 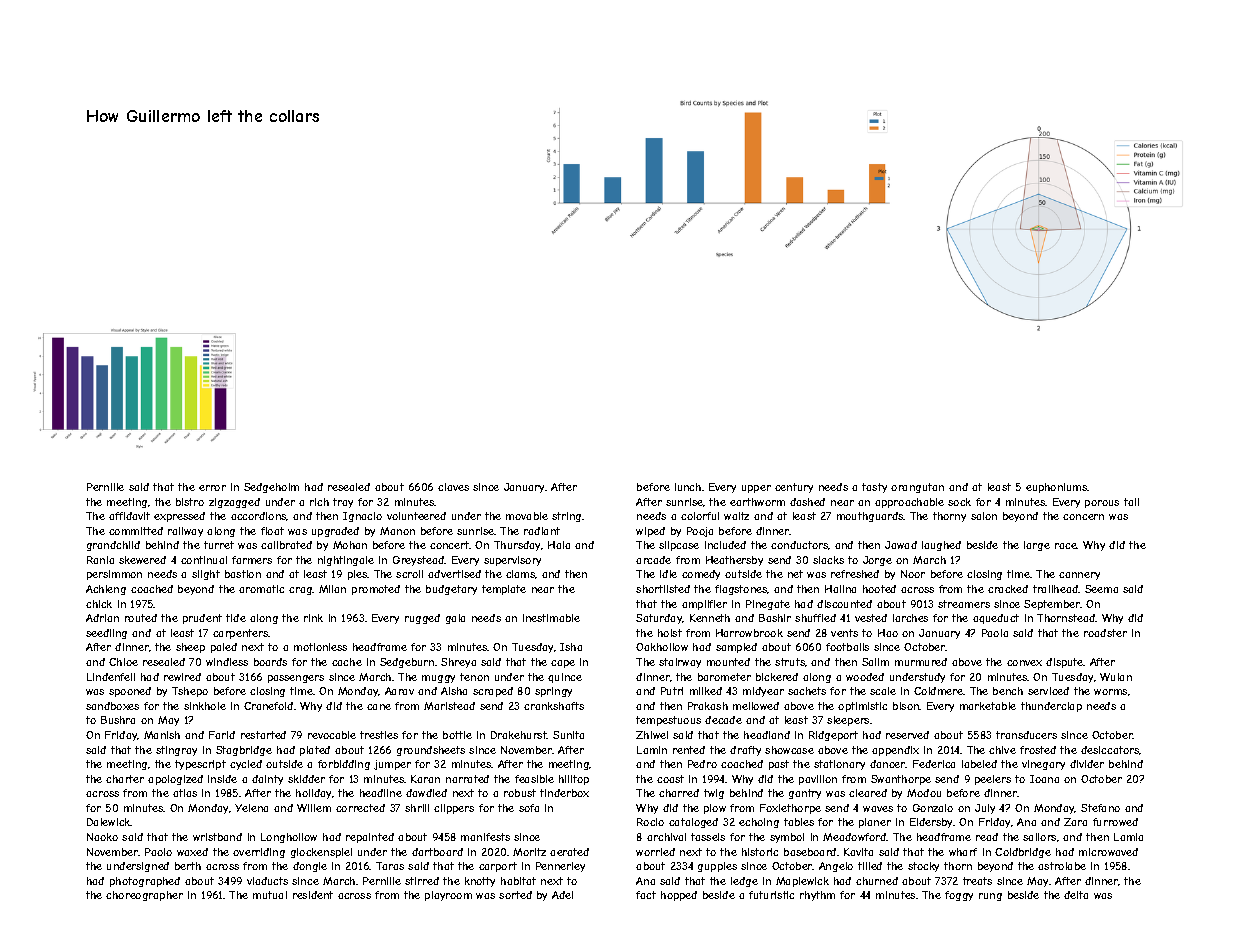 What do you see at coordinates (917, 488) in the screenshot?
I see `orangutan` at bounding box center [917, 488].
